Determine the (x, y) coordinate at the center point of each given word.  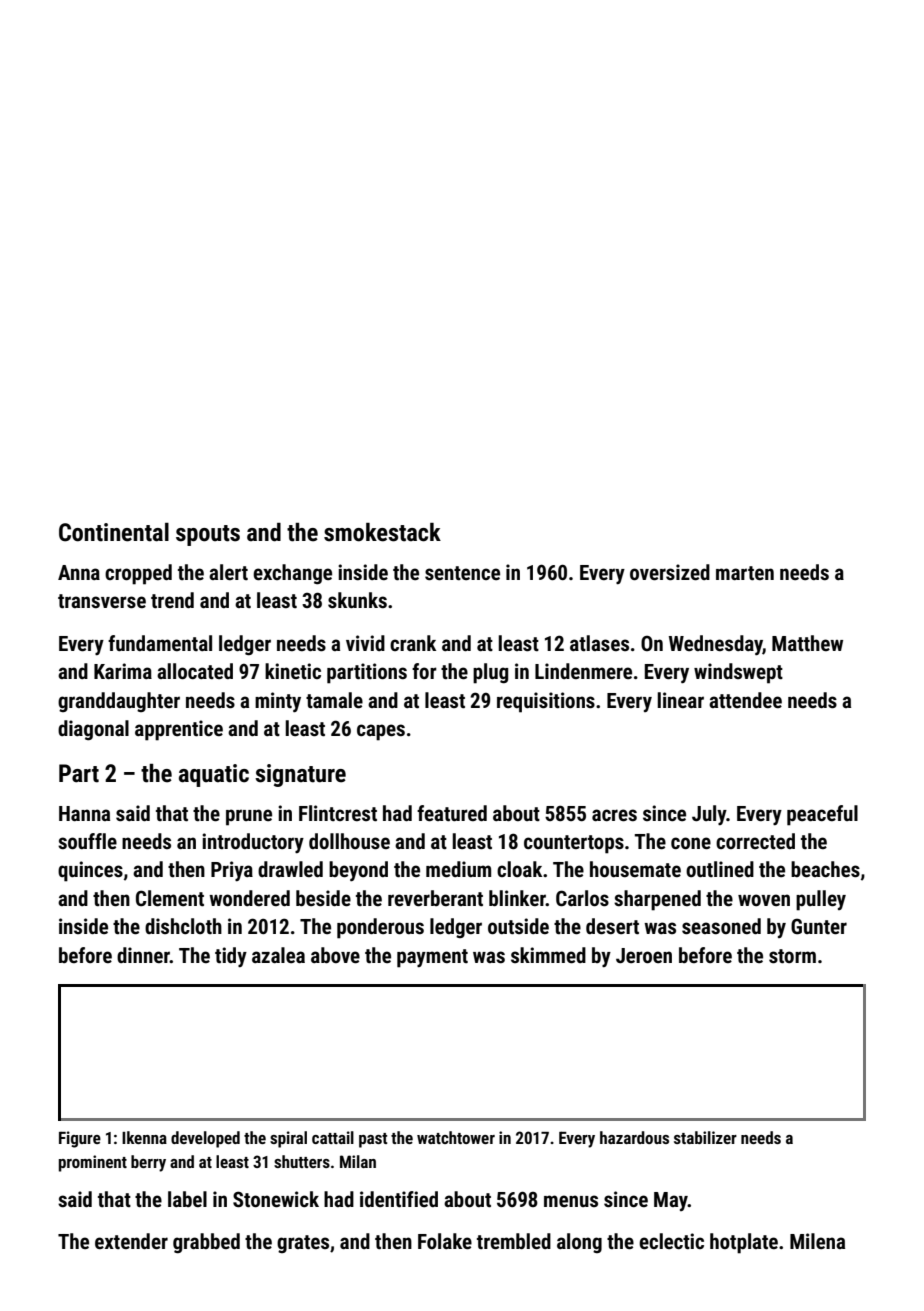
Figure (80, 1139)
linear (681, 700)
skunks (357, 600)
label (187, 1199)
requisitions (546, 702)
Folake (445, 1241)
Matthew (807, 643)
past (373, 1140)
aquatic (214, 775)
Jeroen (644, 956)
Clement (170, 898)
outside (518, 926)
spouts (208, 535)
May (671, 1201)
